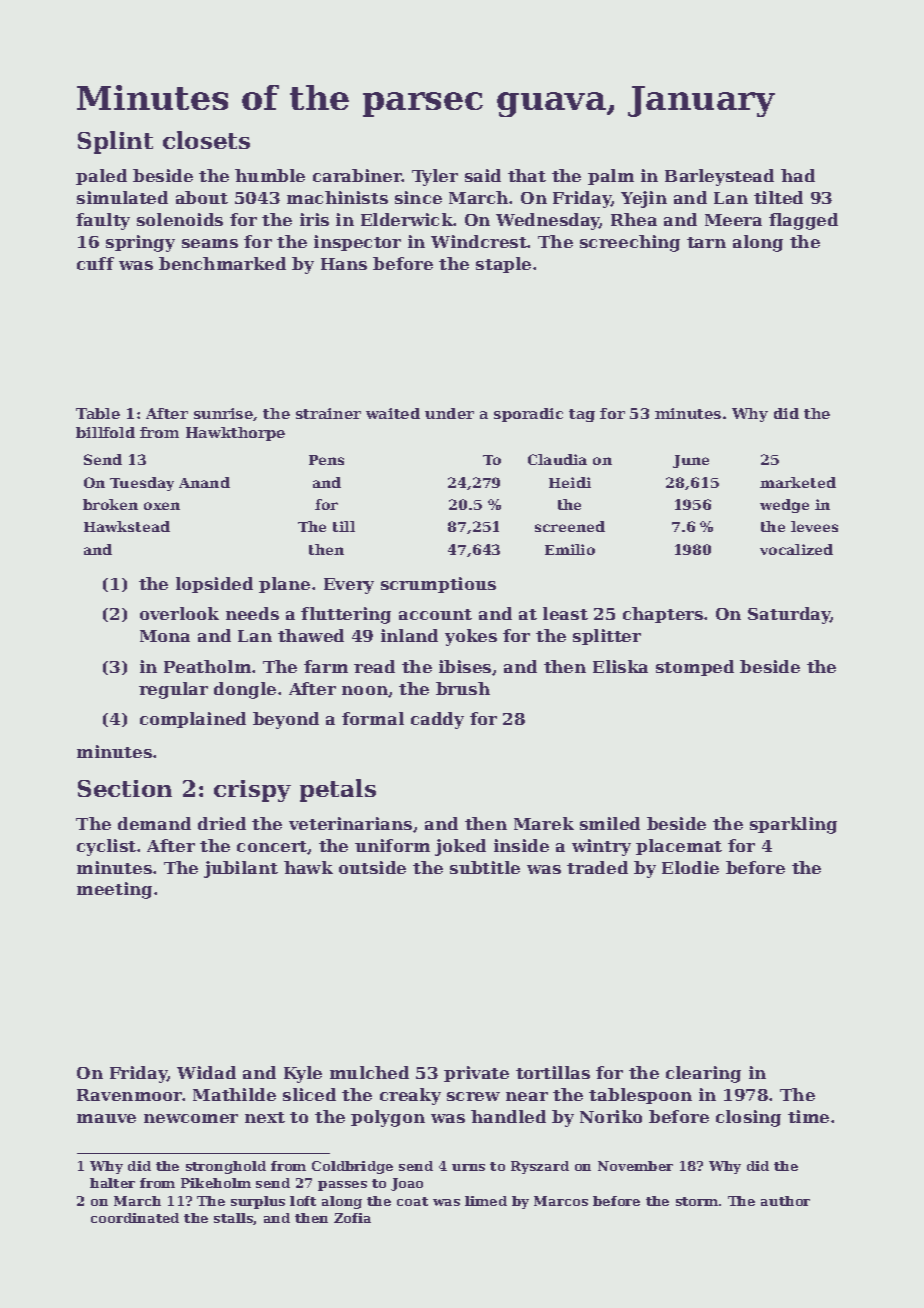  Describe the element at coordinates (303, 1201) in the image. I see `loft` at that location.
